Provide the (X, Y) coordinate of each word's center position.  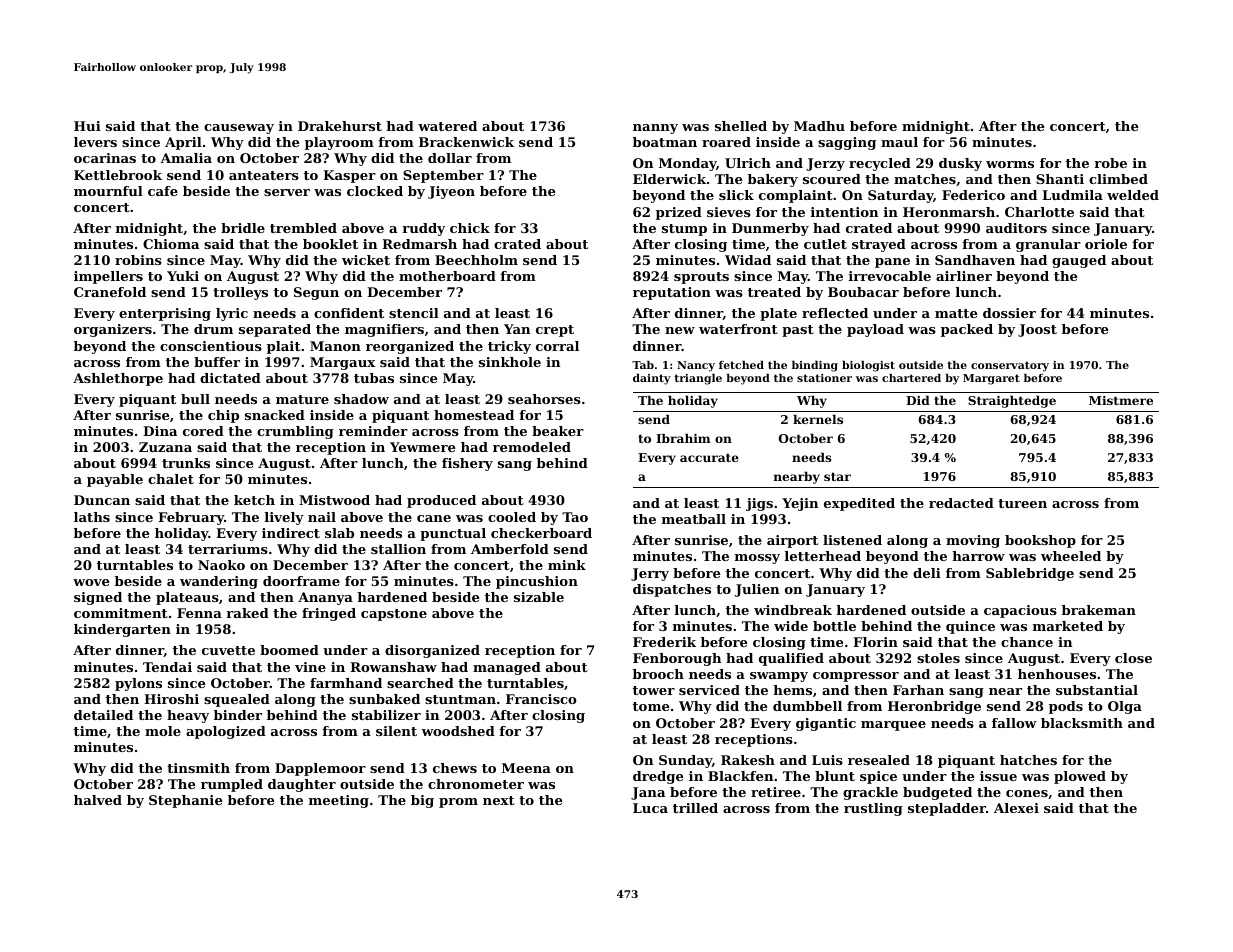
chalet (171, 479)
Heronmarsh (949, 212)
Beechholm (476, 260)
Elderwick (669, 179)
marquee (893, 726)
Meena (526, 768)
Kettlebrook (118, 175)
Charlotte (1039, 212)
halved (98, 800)
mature (302, 399)
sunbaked (384, 699)
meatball (694, 519)
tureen (1022, 503)
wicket (366, 260)
